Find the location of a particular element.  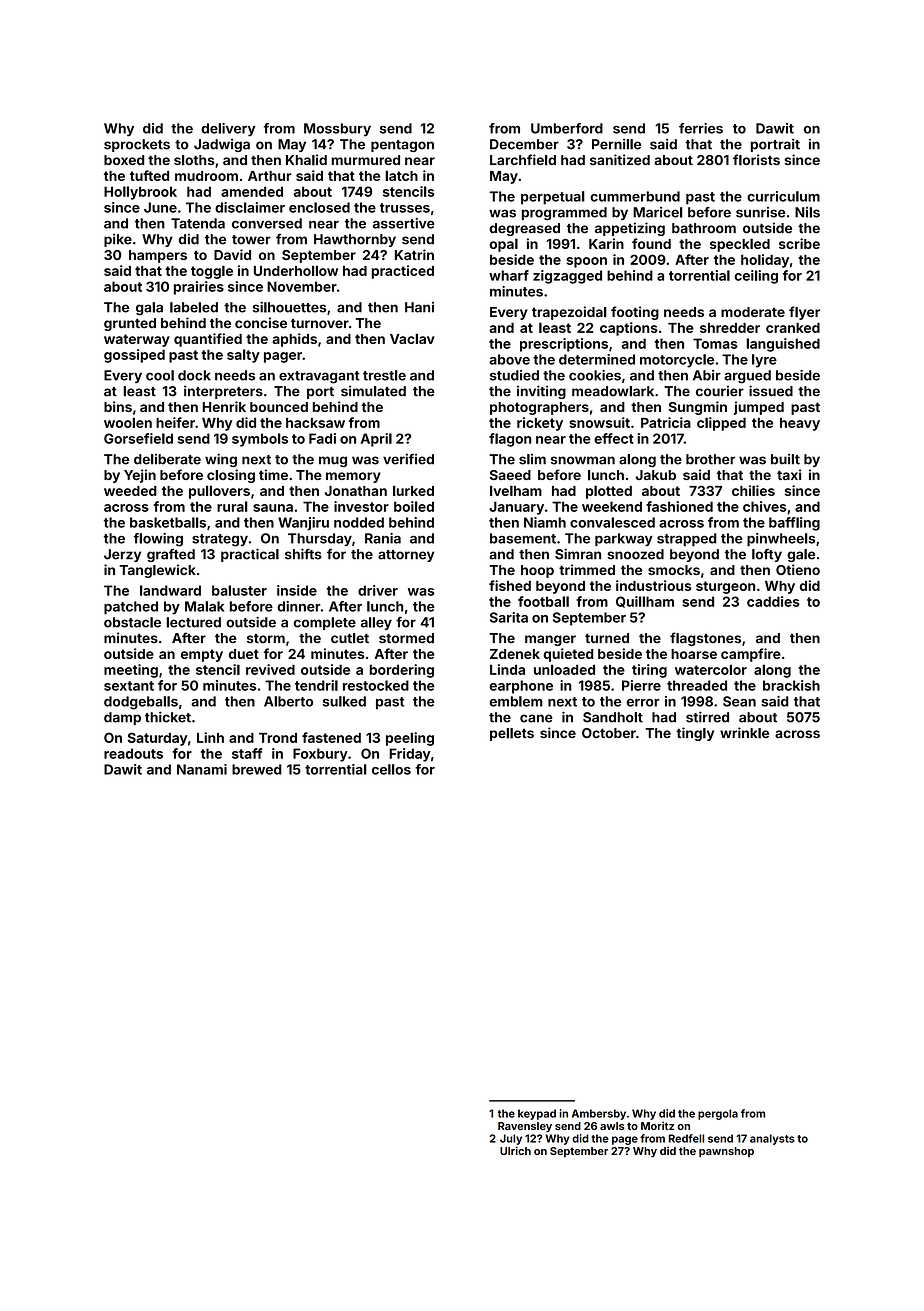

July is located at coordinates (511, 1139).
